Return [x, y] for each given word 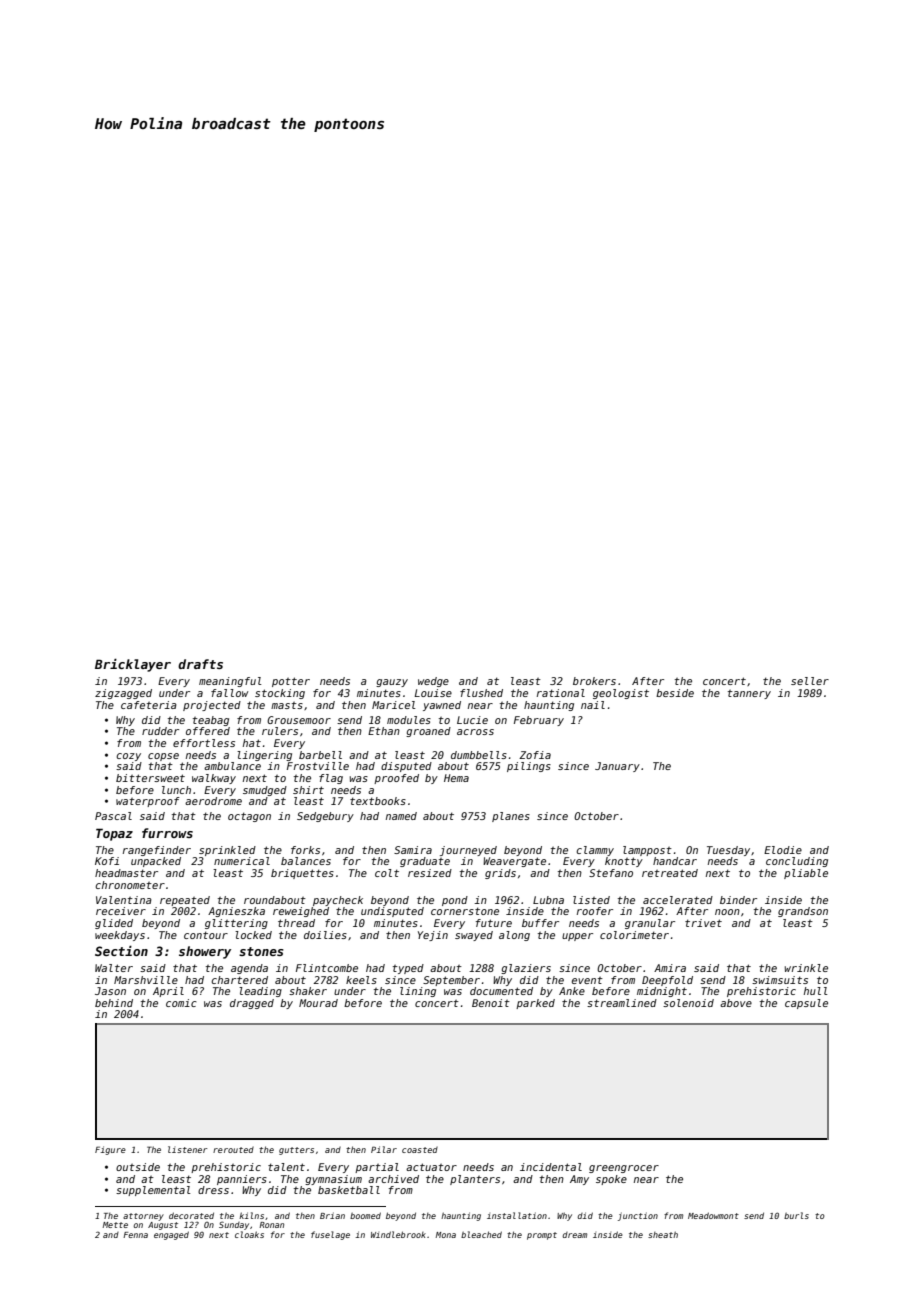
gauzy [392, 683]
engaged [171, 1235]
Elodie [783, 850]
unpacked [156, 862]
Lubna [548, 900]
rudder [160, 731]
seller [810, 681]
